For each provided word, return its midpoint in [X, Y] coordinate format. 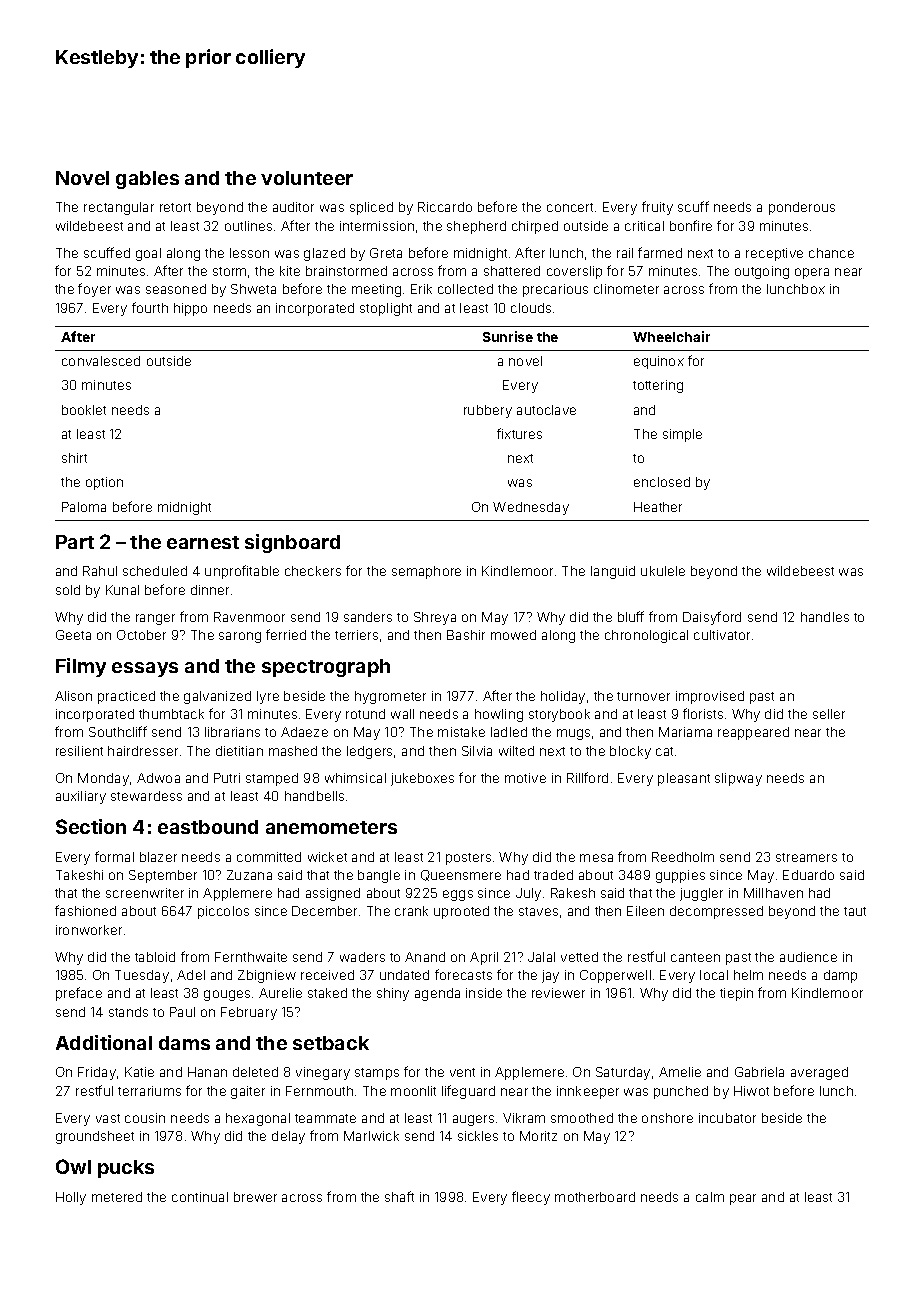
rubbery [488, 411]
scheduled [155, 571]
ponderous [802, 208]
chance [831, 253]
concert [570, 207]
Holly [71, 1198]
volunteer [307, 178]
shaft [399, 1196]
